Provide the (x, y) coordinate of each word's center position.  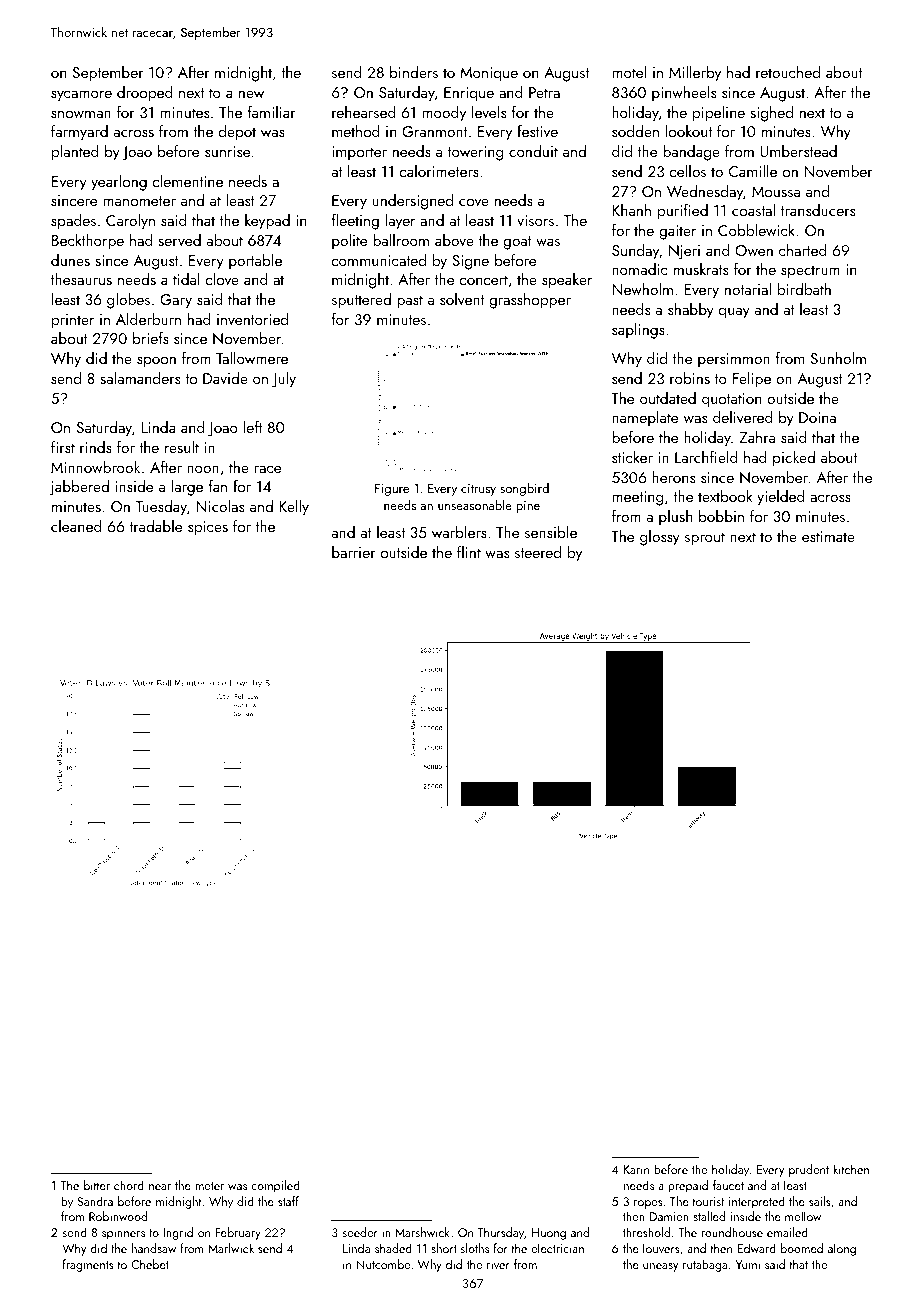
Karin (636, 1169)
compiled (275, 1186)
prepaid (688, 1186)
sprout (705, 539)
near (160, 1187)
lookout (689, 131)
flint (469, 552)
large (187, 488)
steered (538, 552)
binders (414, 72)
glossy (660, 538)
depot (237, 133)
